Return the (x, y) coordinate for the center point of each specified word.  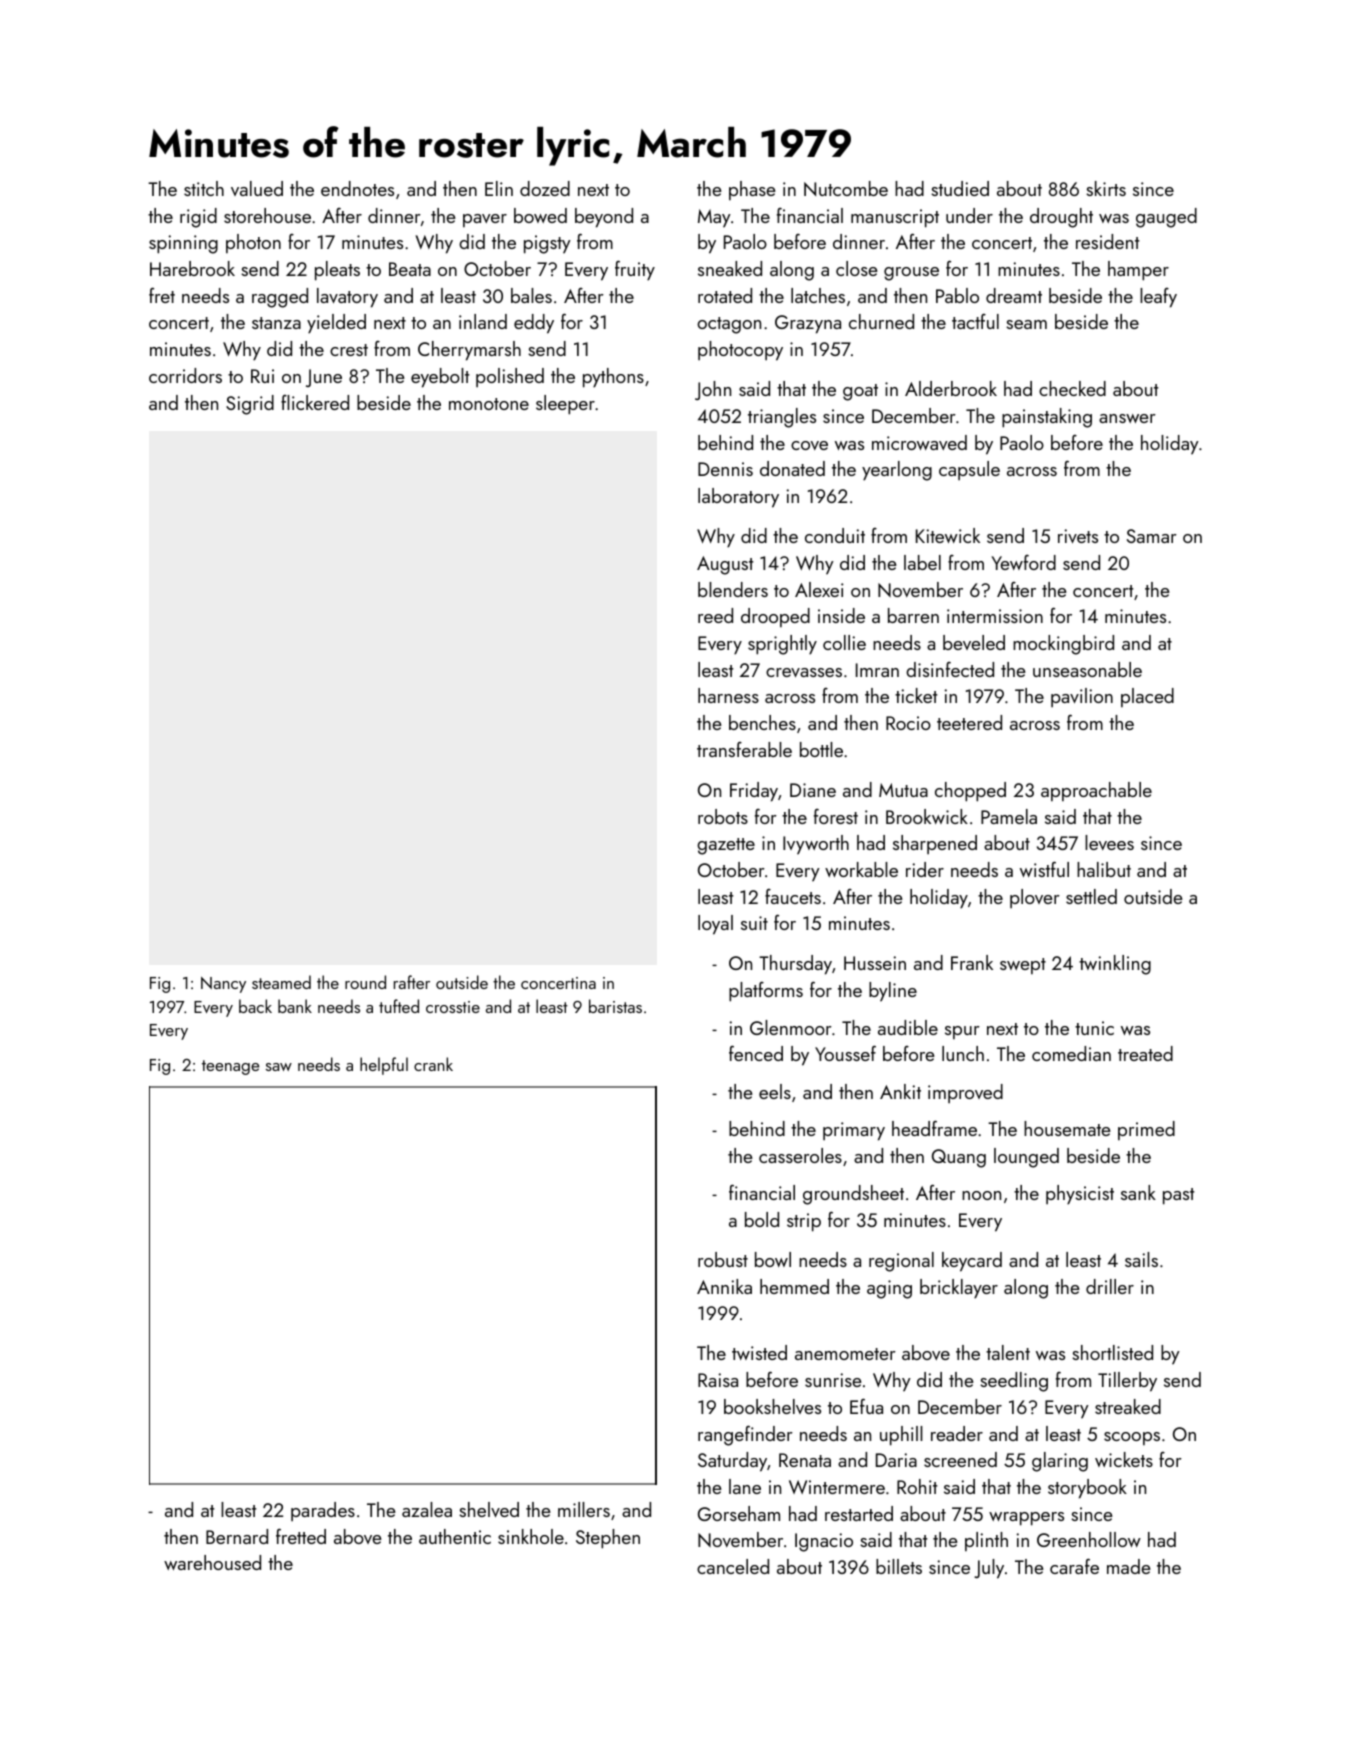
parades (323, 1511)
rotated (725, 295)
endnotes (357, 188)
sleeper (565, 405)
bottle (821, 749)
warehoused (212, 1562)
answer (1127, 418)
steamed (281, 982)
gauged (1166, 218)
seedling (1014, 1382)
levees (1109, 842)
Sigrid (250, 405)
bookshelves (772, 1406)
